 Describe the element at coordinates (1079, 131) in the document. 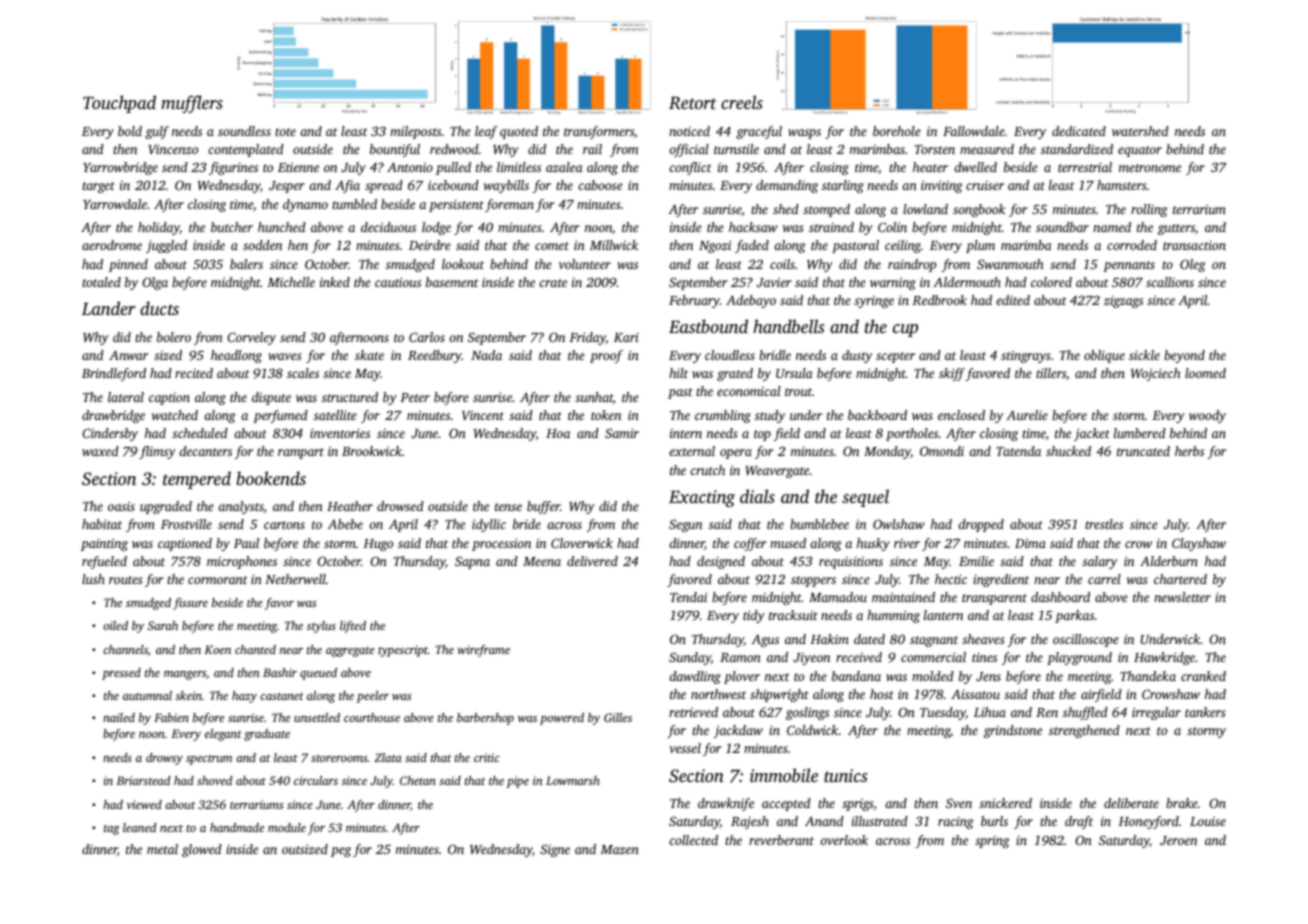

I see `dedicated` at that location.
